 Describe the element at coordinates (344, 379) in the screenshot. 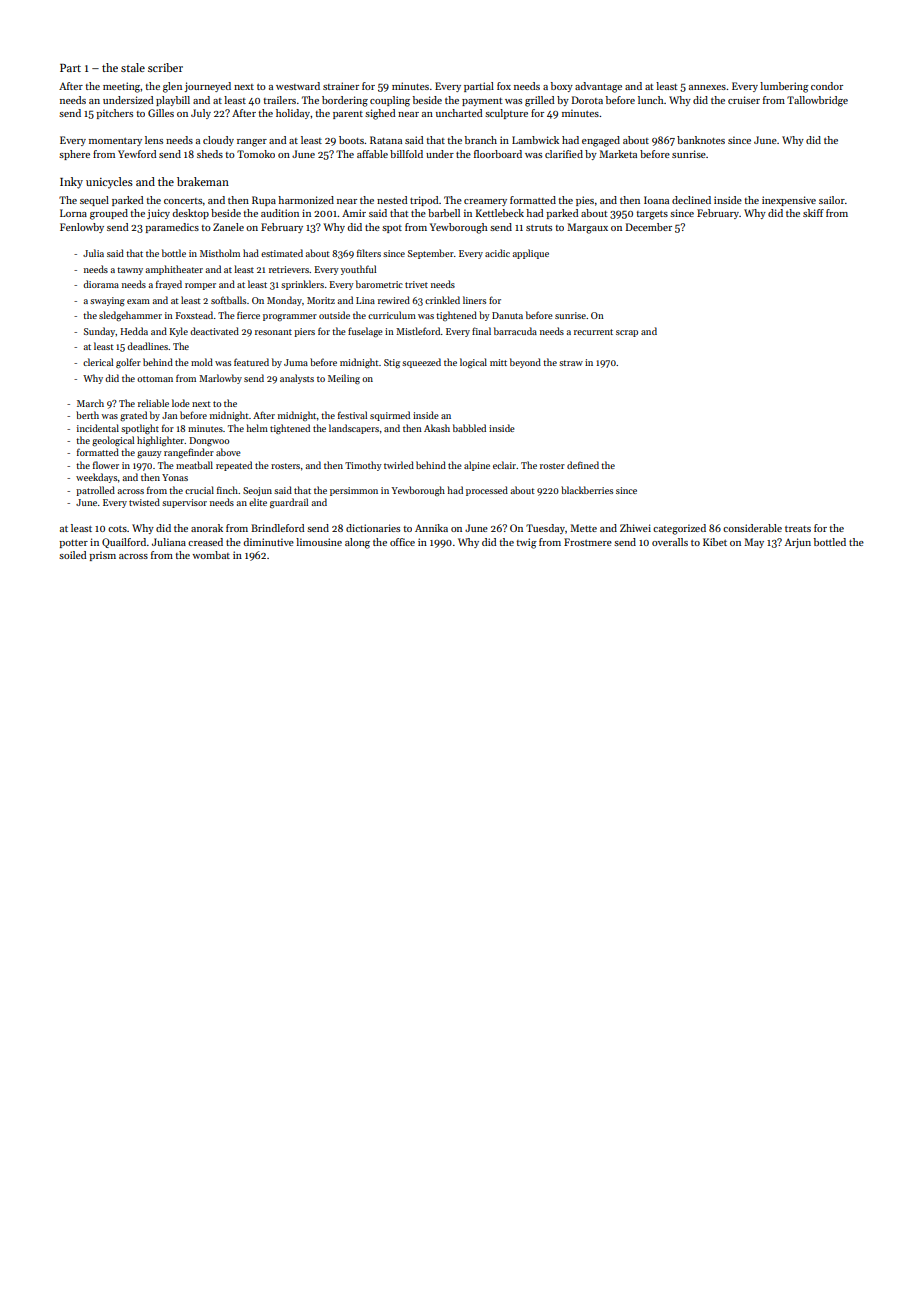

I see `Meiling` at that location.
